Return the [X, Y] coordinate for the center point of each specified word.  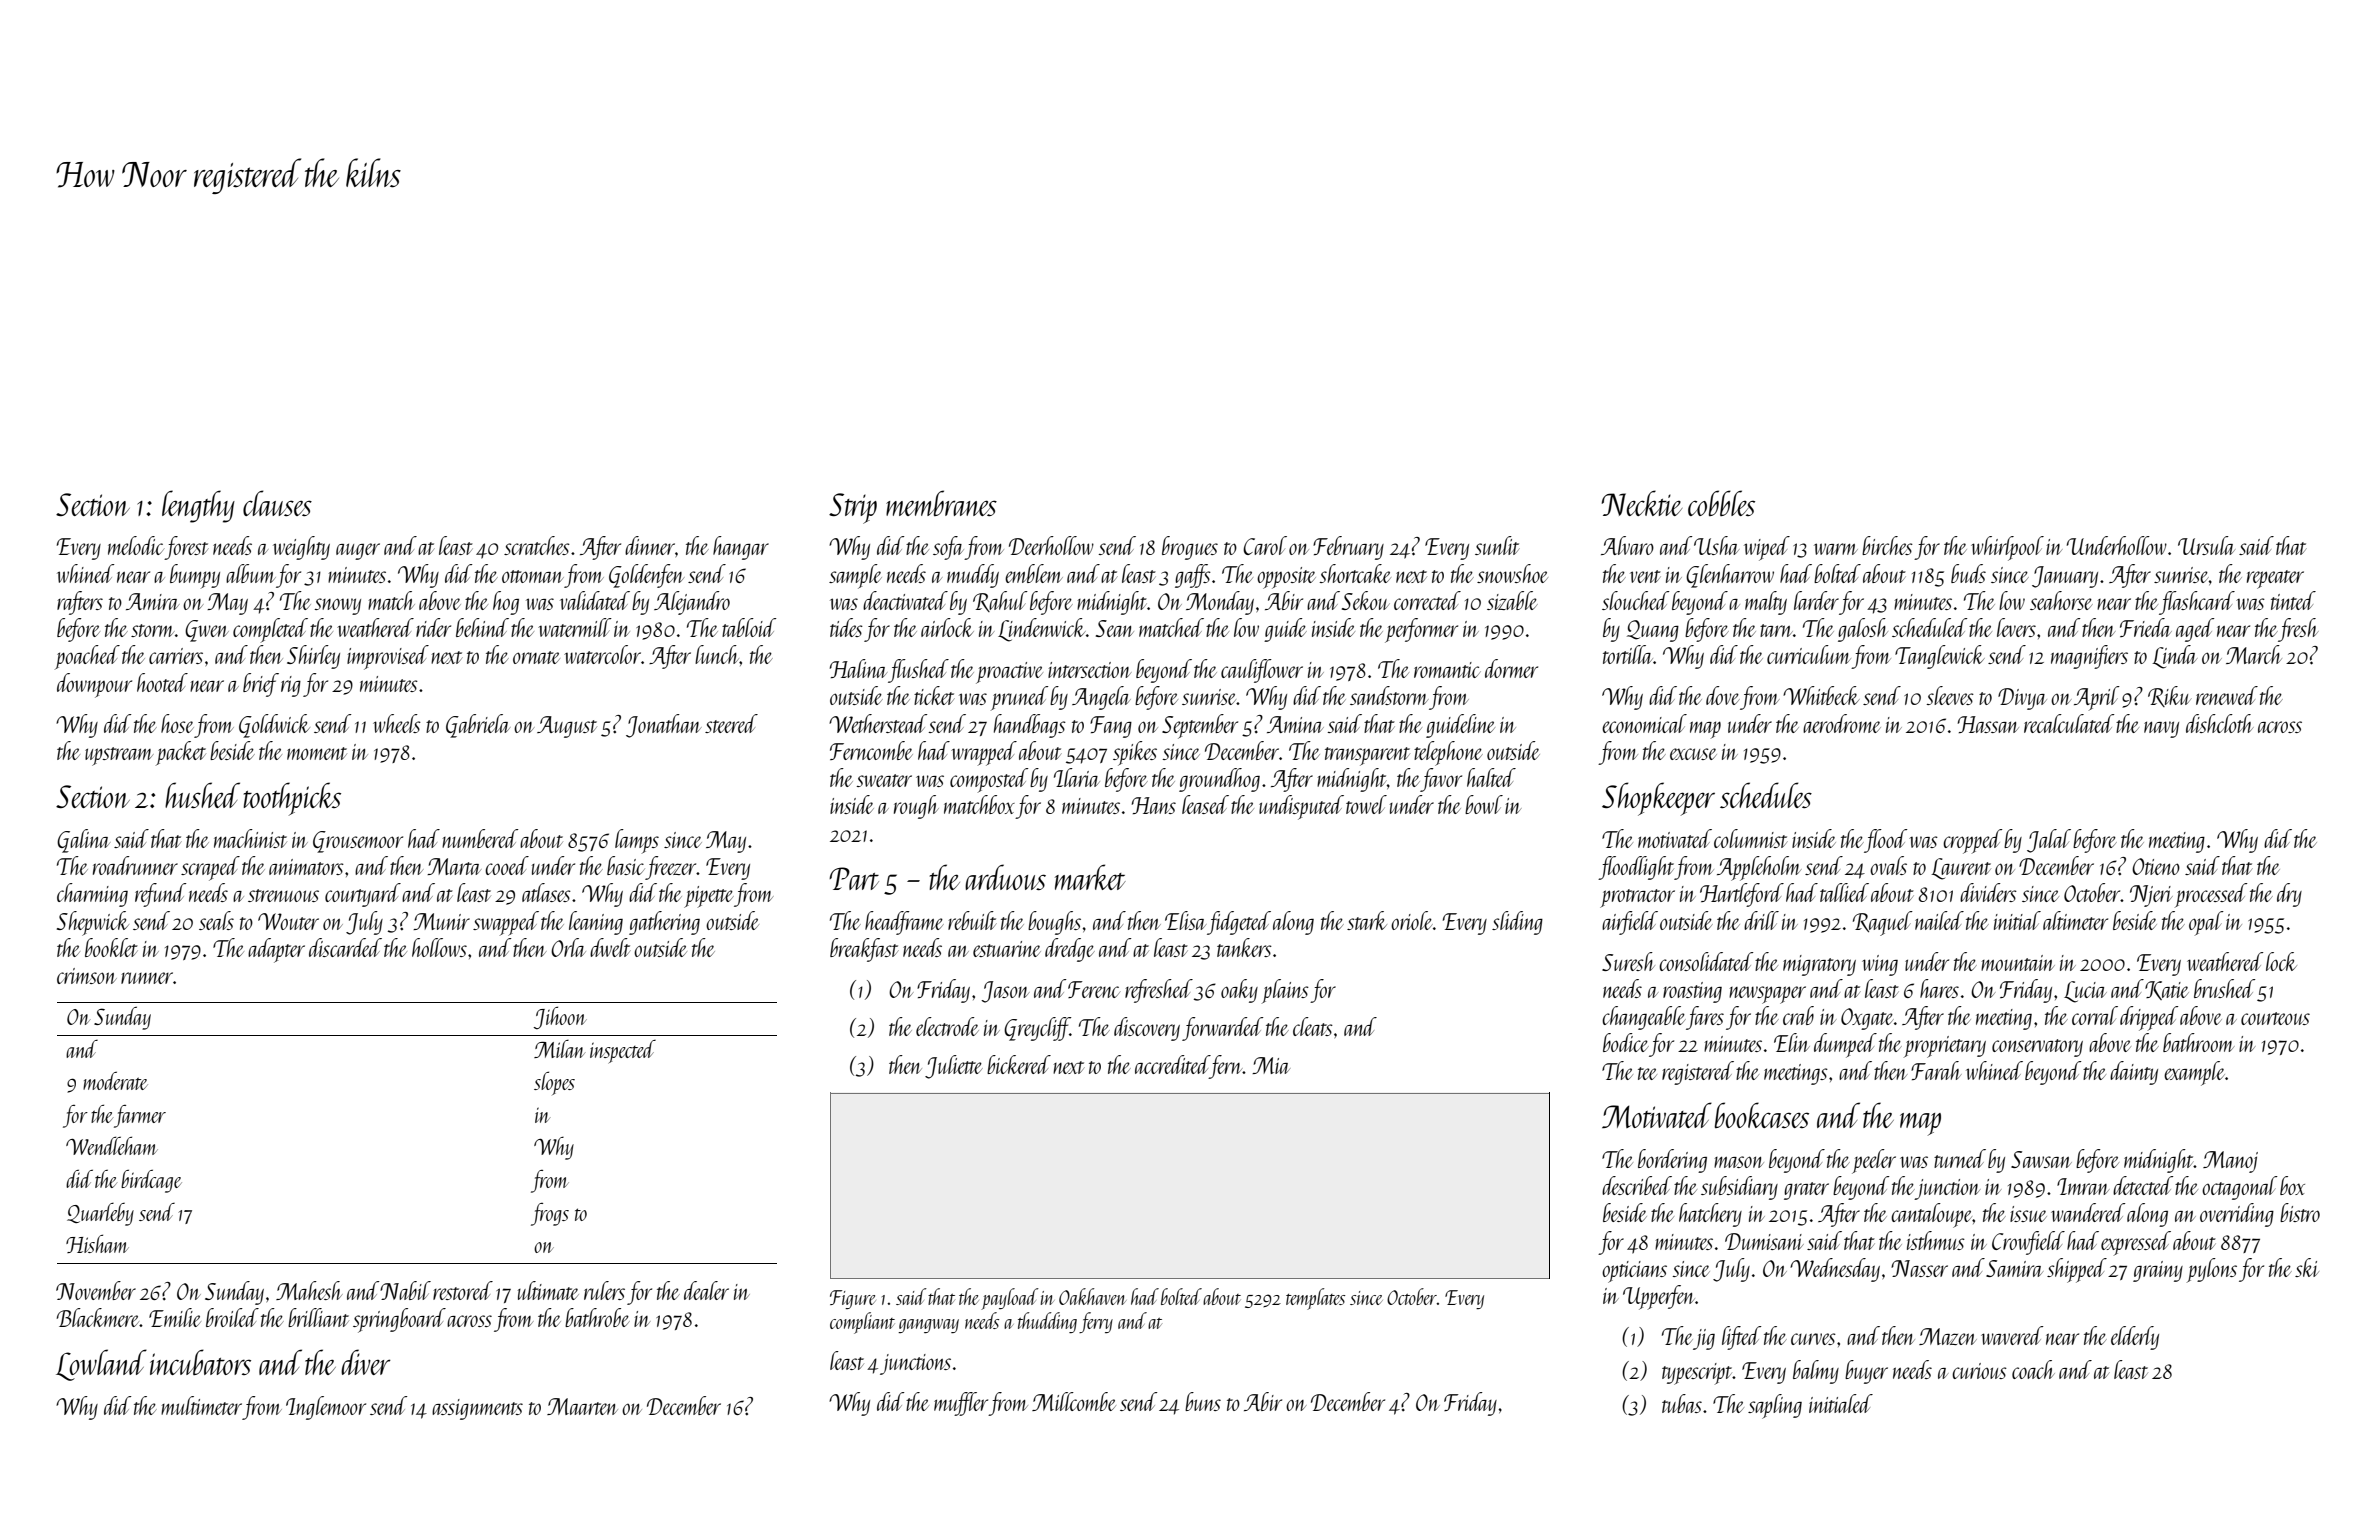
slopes [554, 1083]
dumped [1845, 1045]
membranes [941, 503]
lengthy [198, 506]
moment [317, 753]
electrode [947, 1026]
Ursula [2206, 545]
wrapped [984, 753]
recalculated [2069, 723]
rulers [604, 1290]
